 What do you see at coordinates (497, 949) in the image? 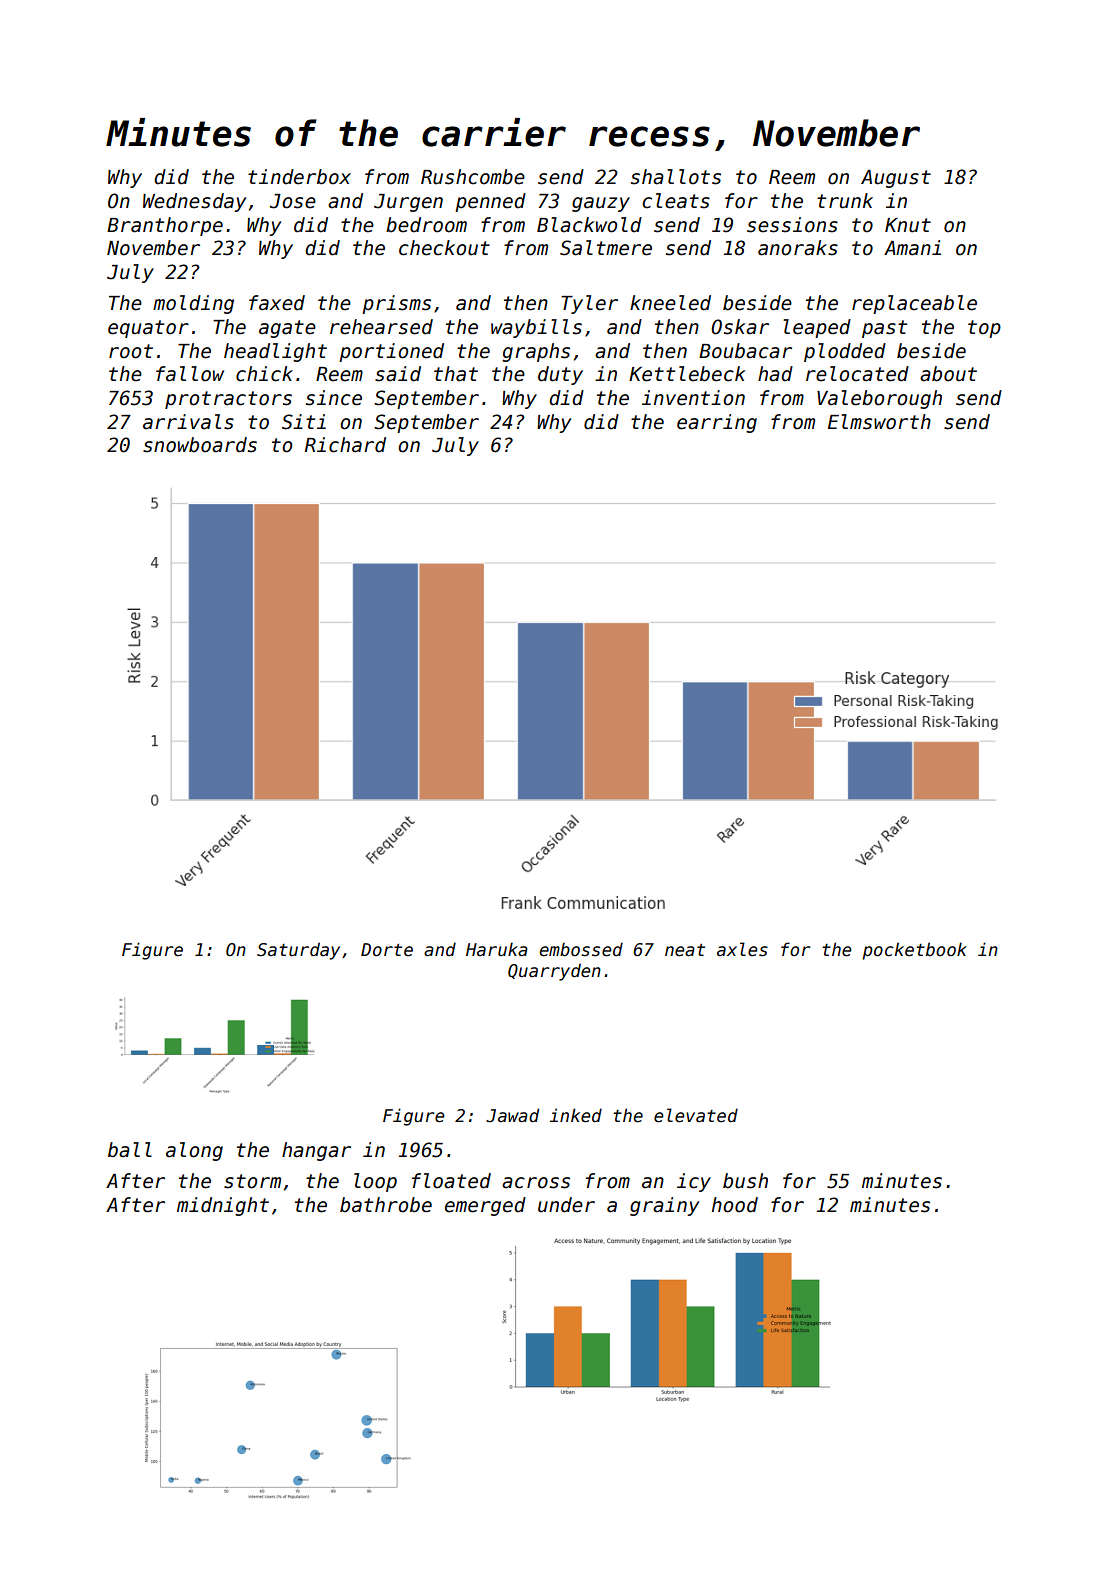
I see `Haruka` at bounding box center [497, 949].
